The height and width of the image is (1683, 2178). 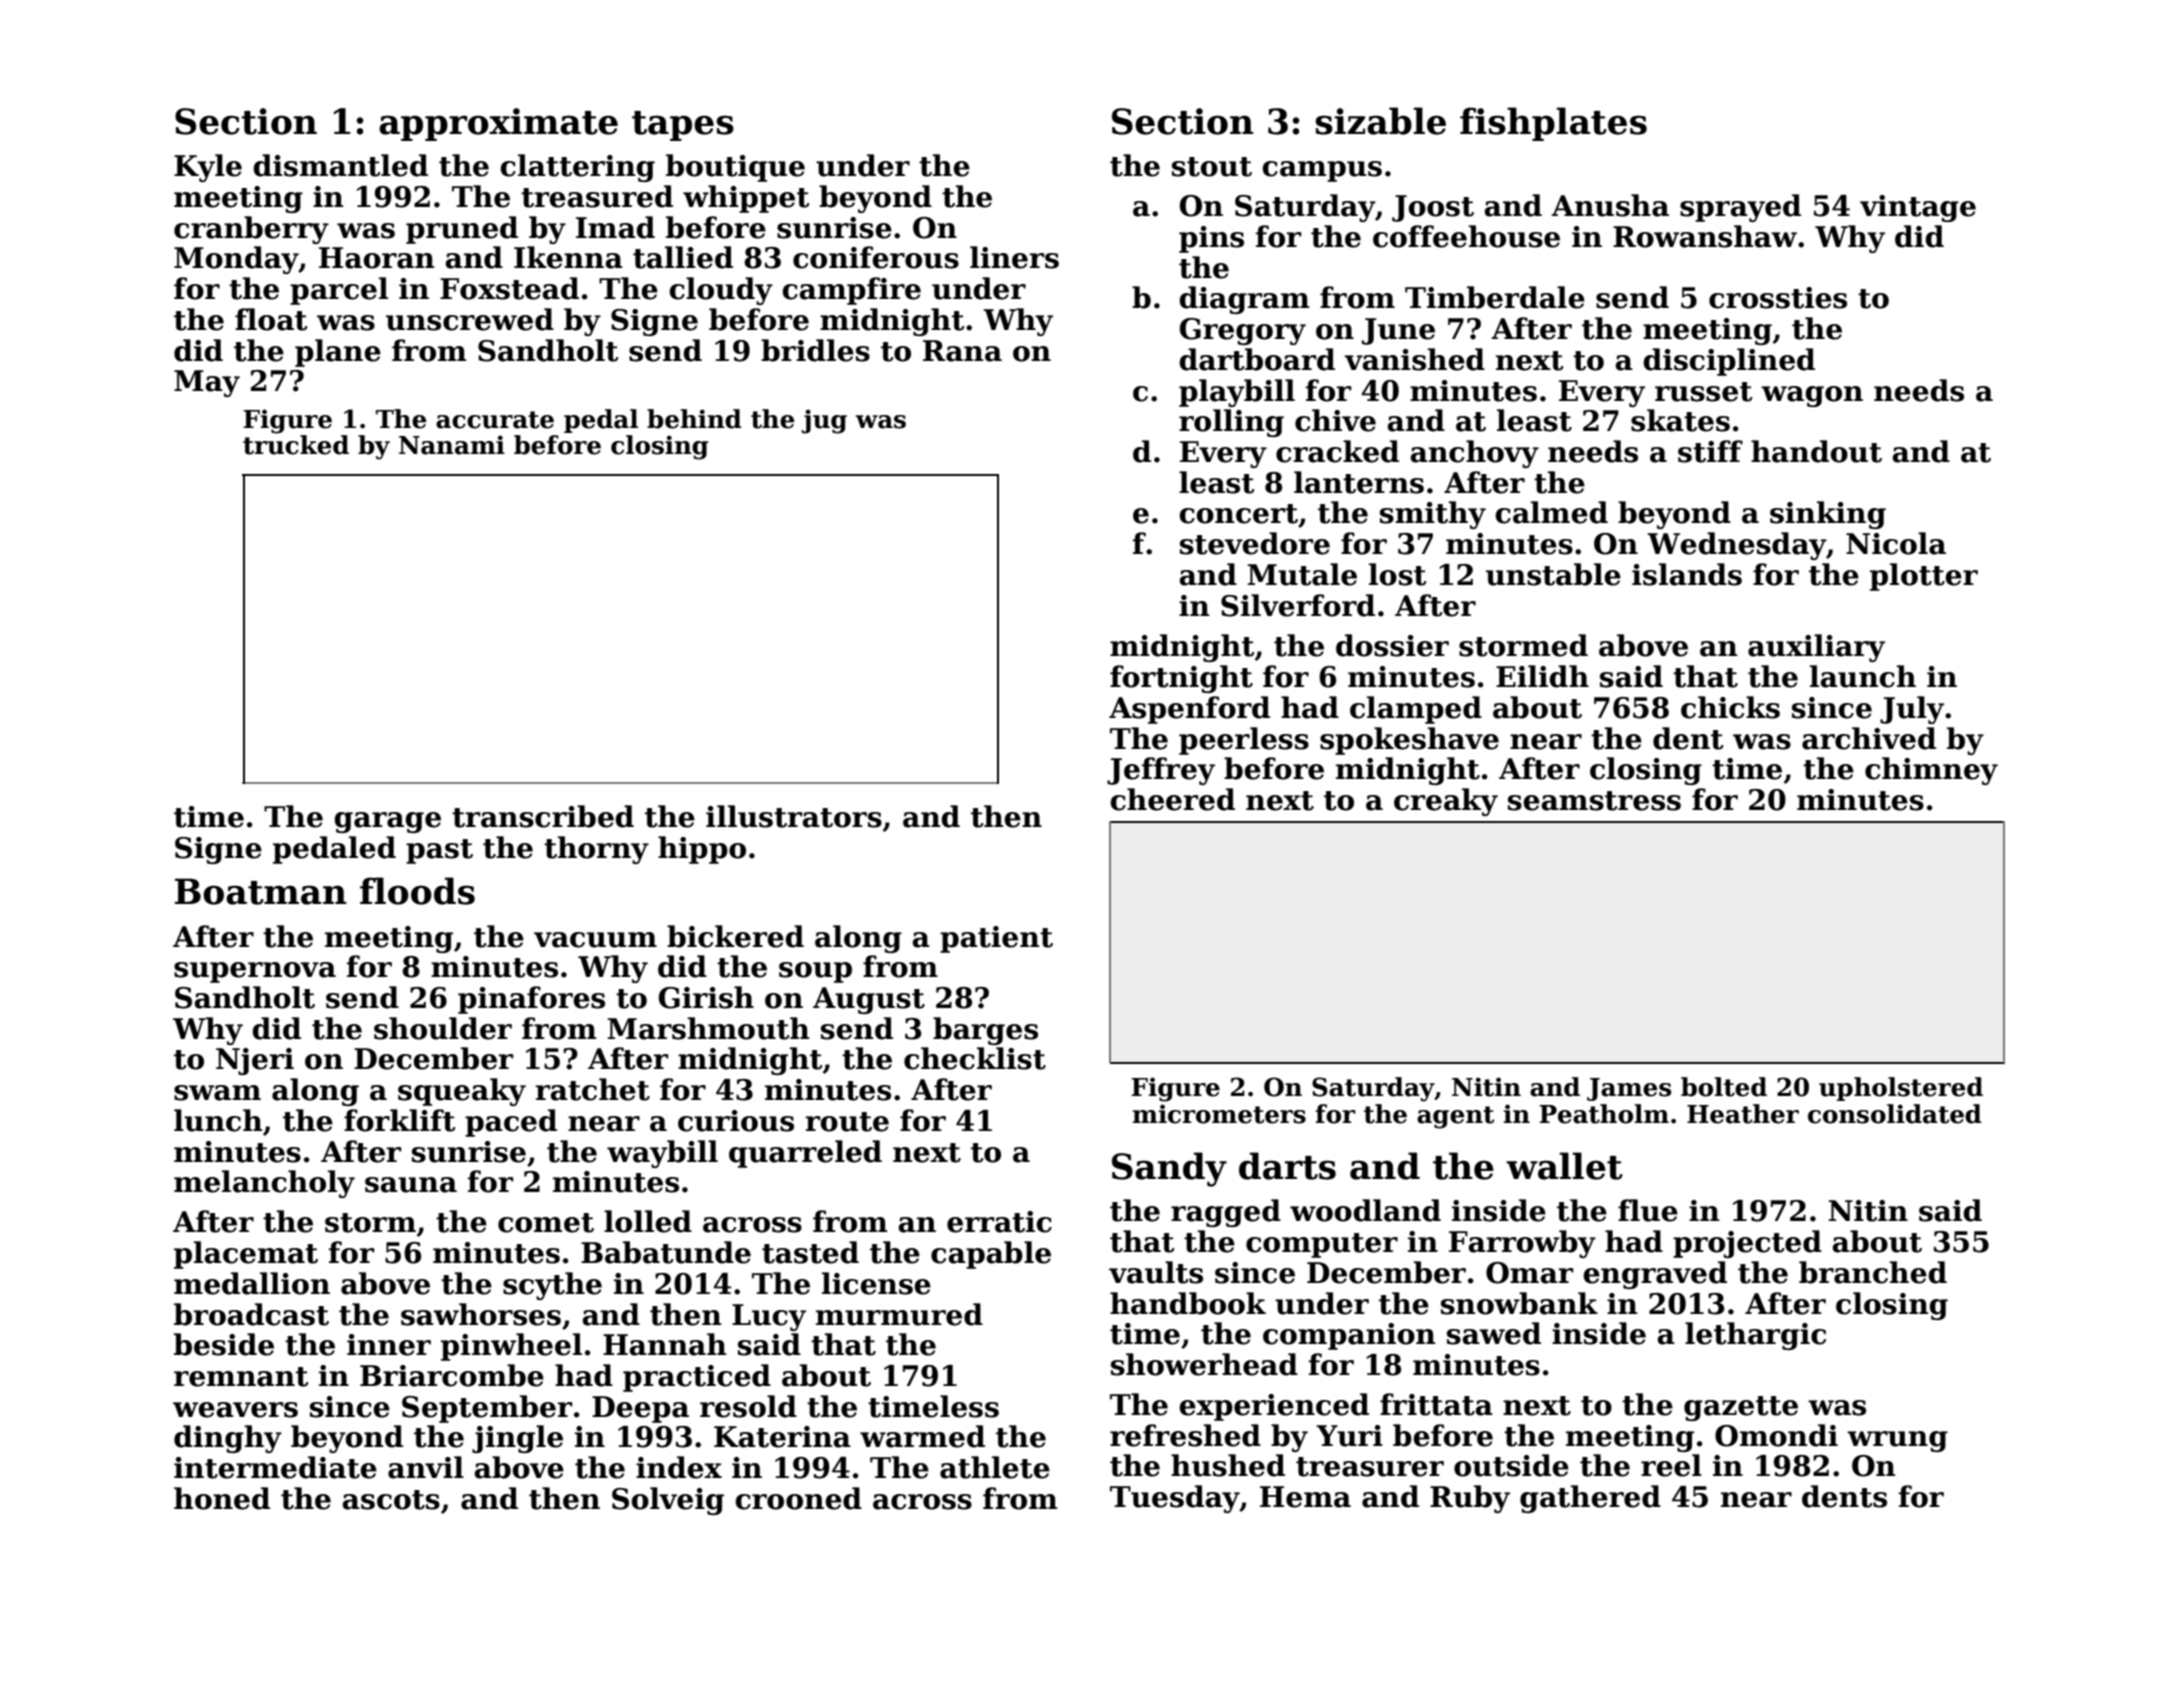 I want to click on Ikenna, so click(x=568, y=257).
